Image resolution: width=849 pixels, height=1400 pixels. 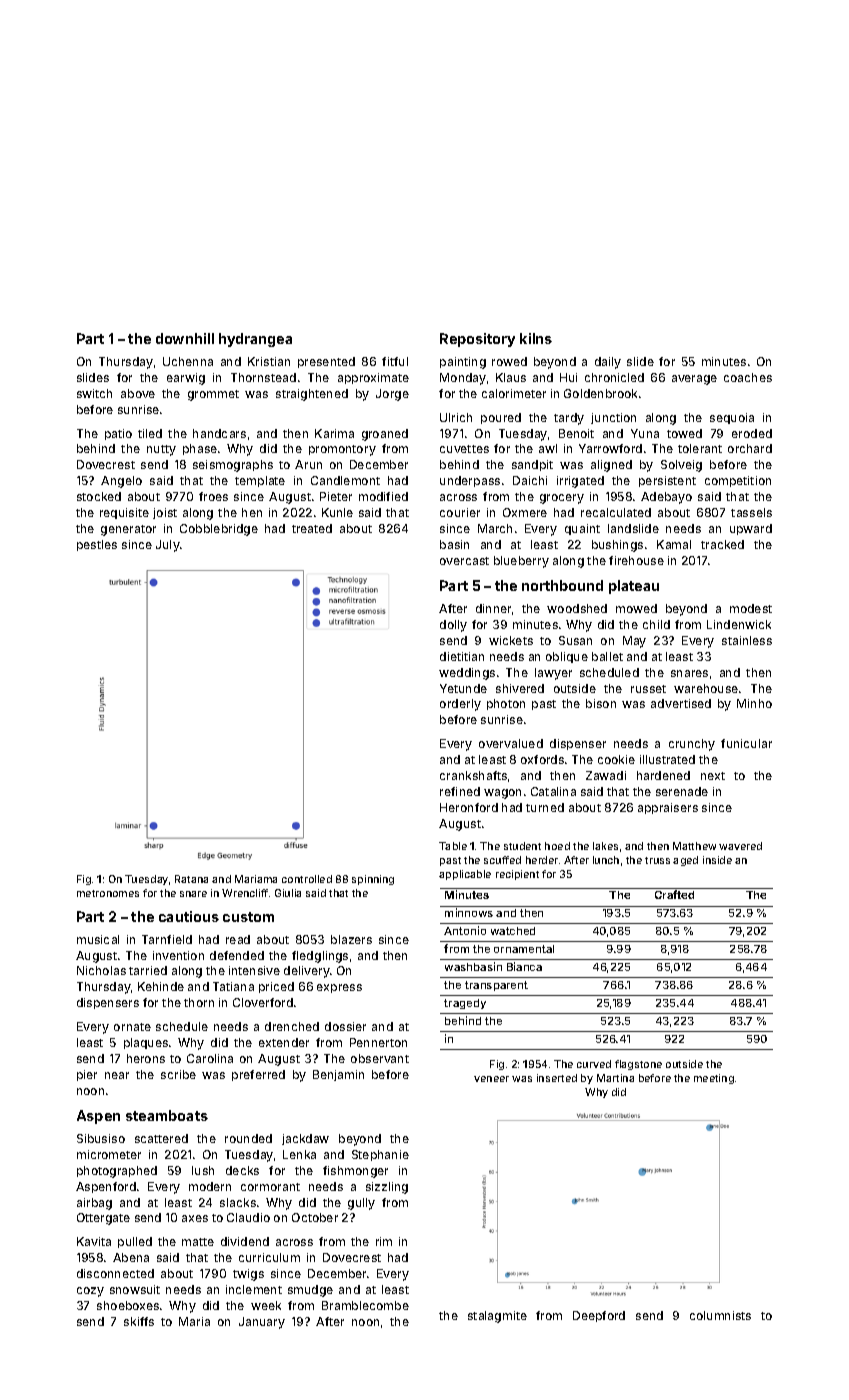 I want to click on Lindenwick, so click(x=739, y=624).
